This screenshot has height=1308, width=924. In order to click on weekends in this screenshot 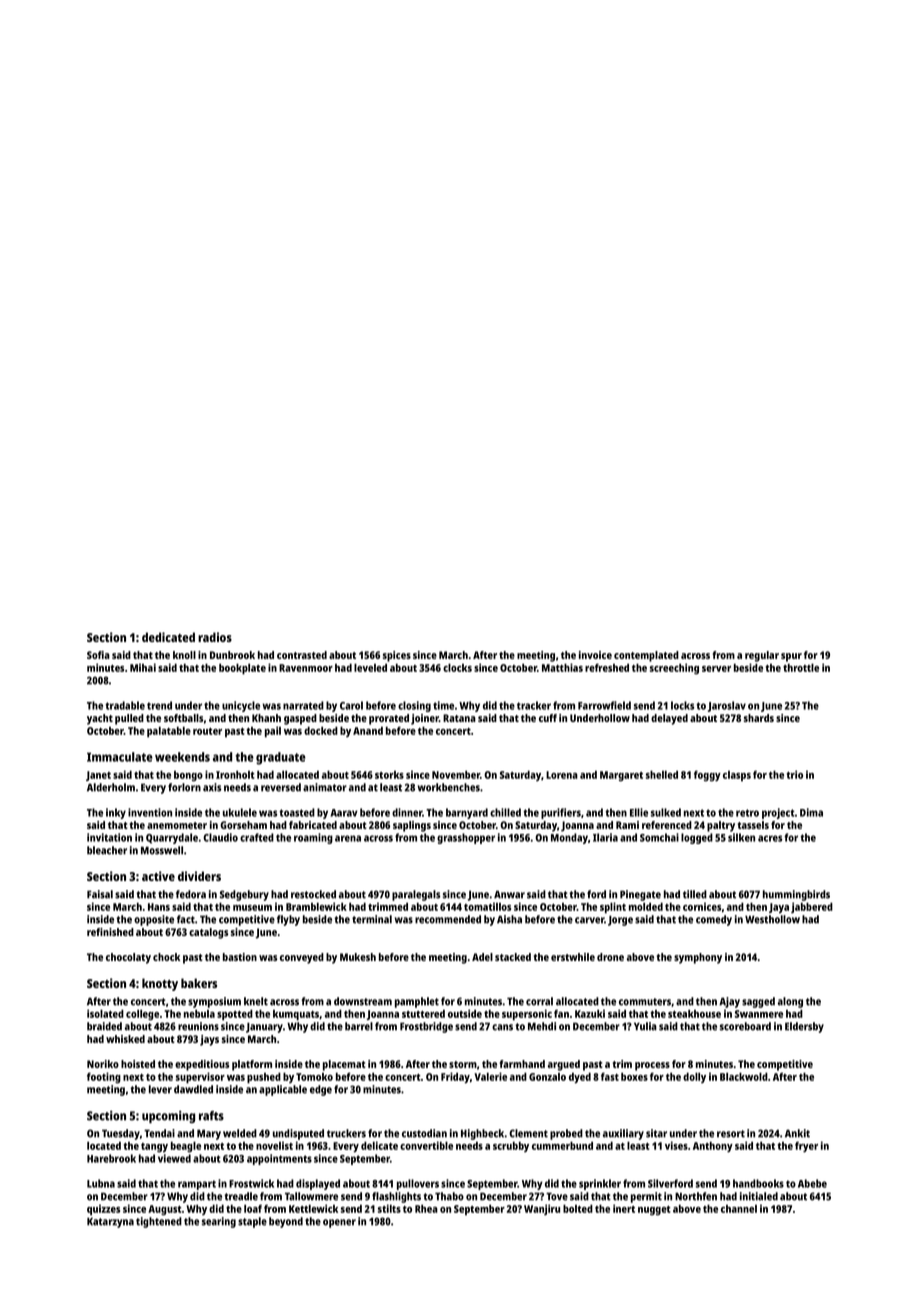, I will do `click(182, 757)`.
